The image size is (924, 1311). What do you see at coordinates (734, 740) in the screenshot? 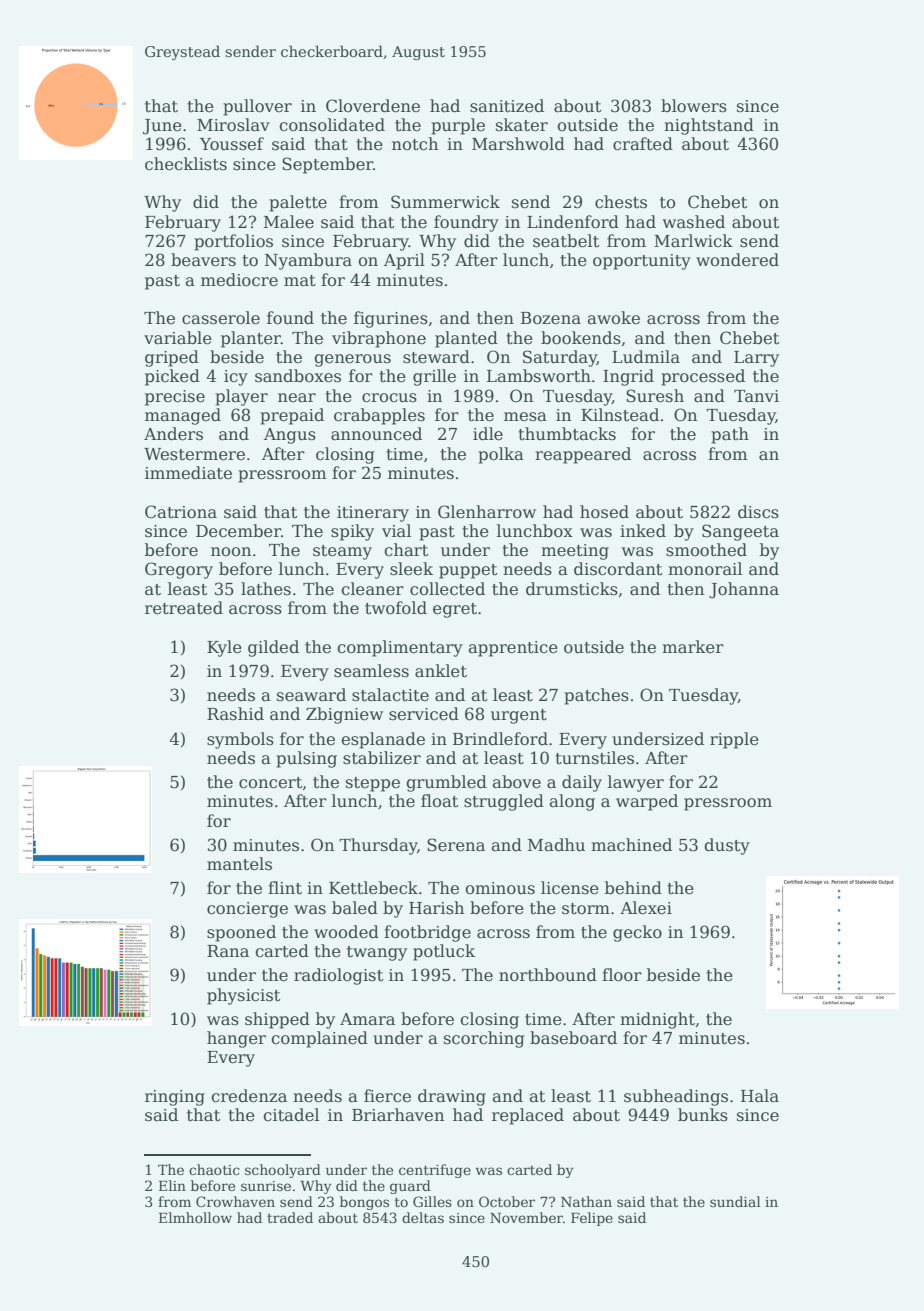
I see `ripple` at bounding box center [734, 740].
